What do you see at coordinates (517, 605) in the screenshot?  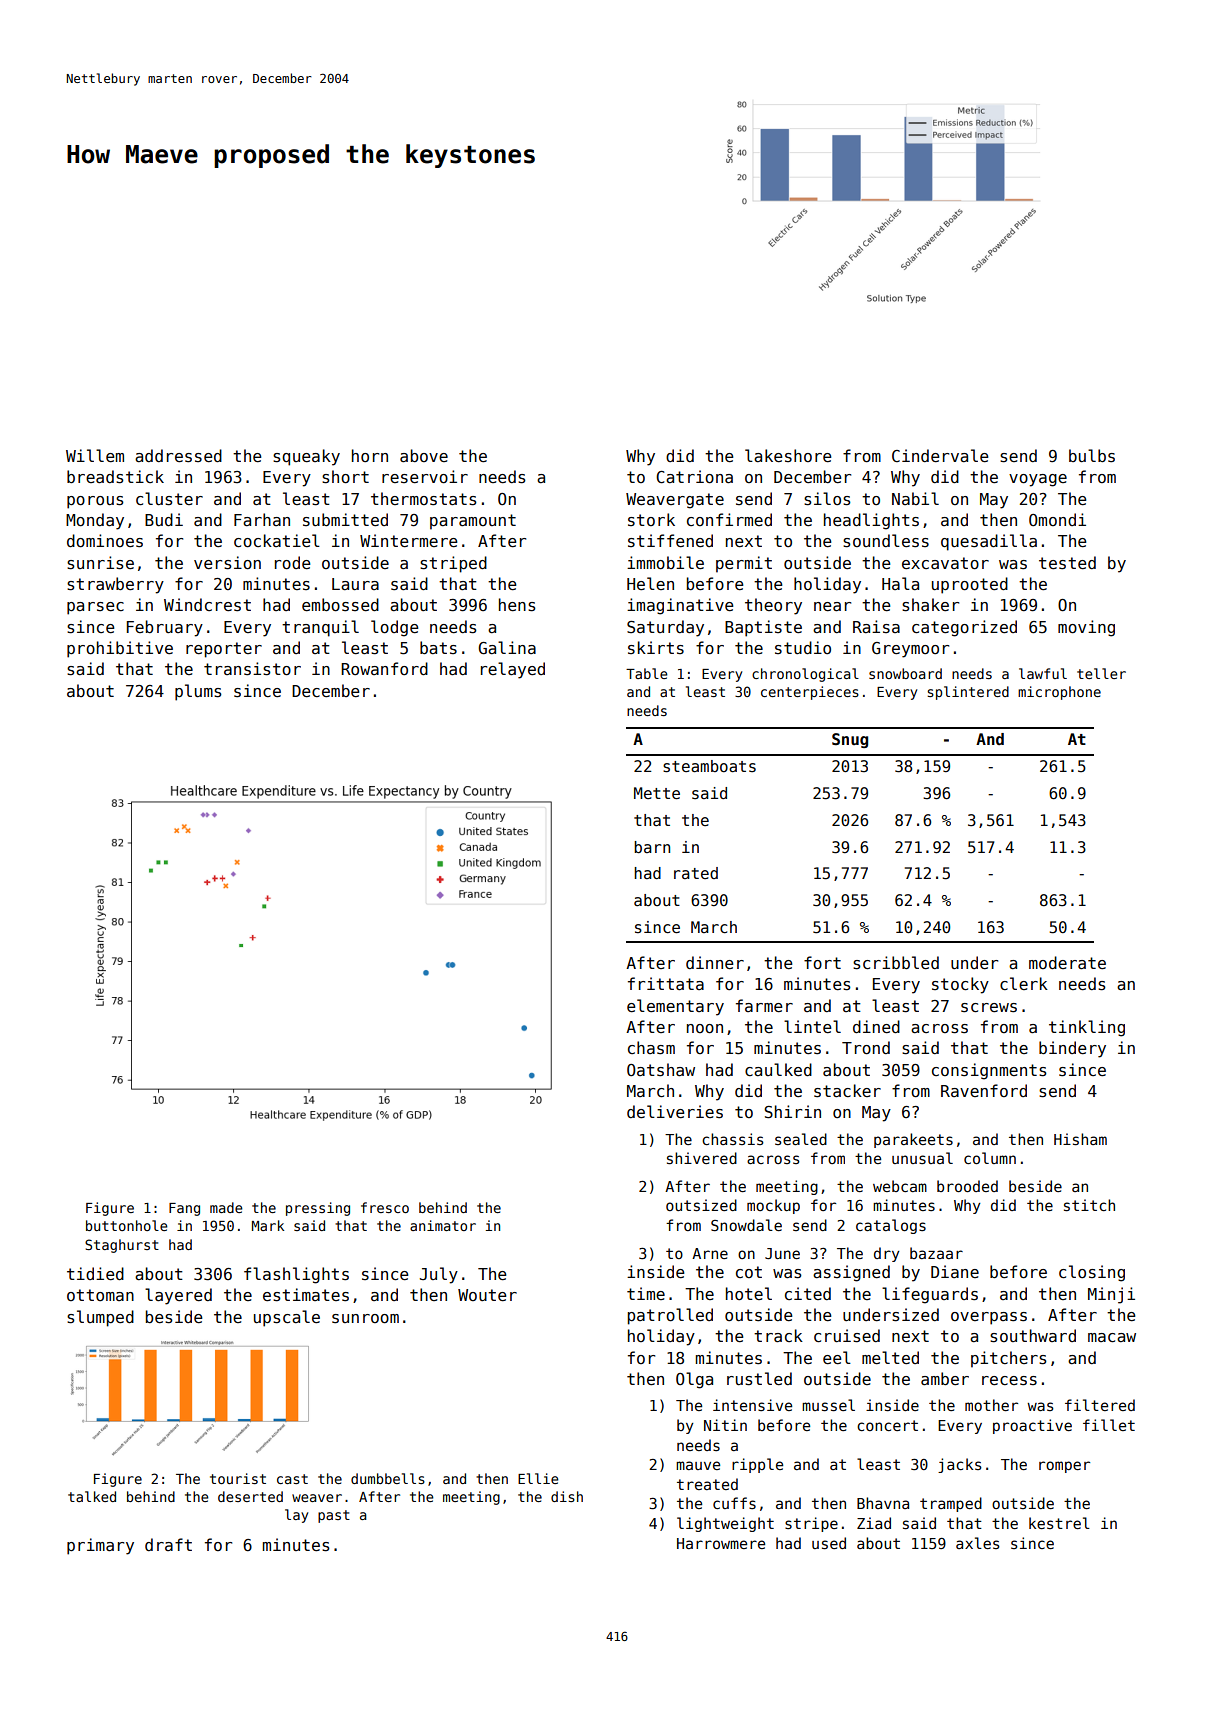 I see `hens` at bounding box center [517, 605].
